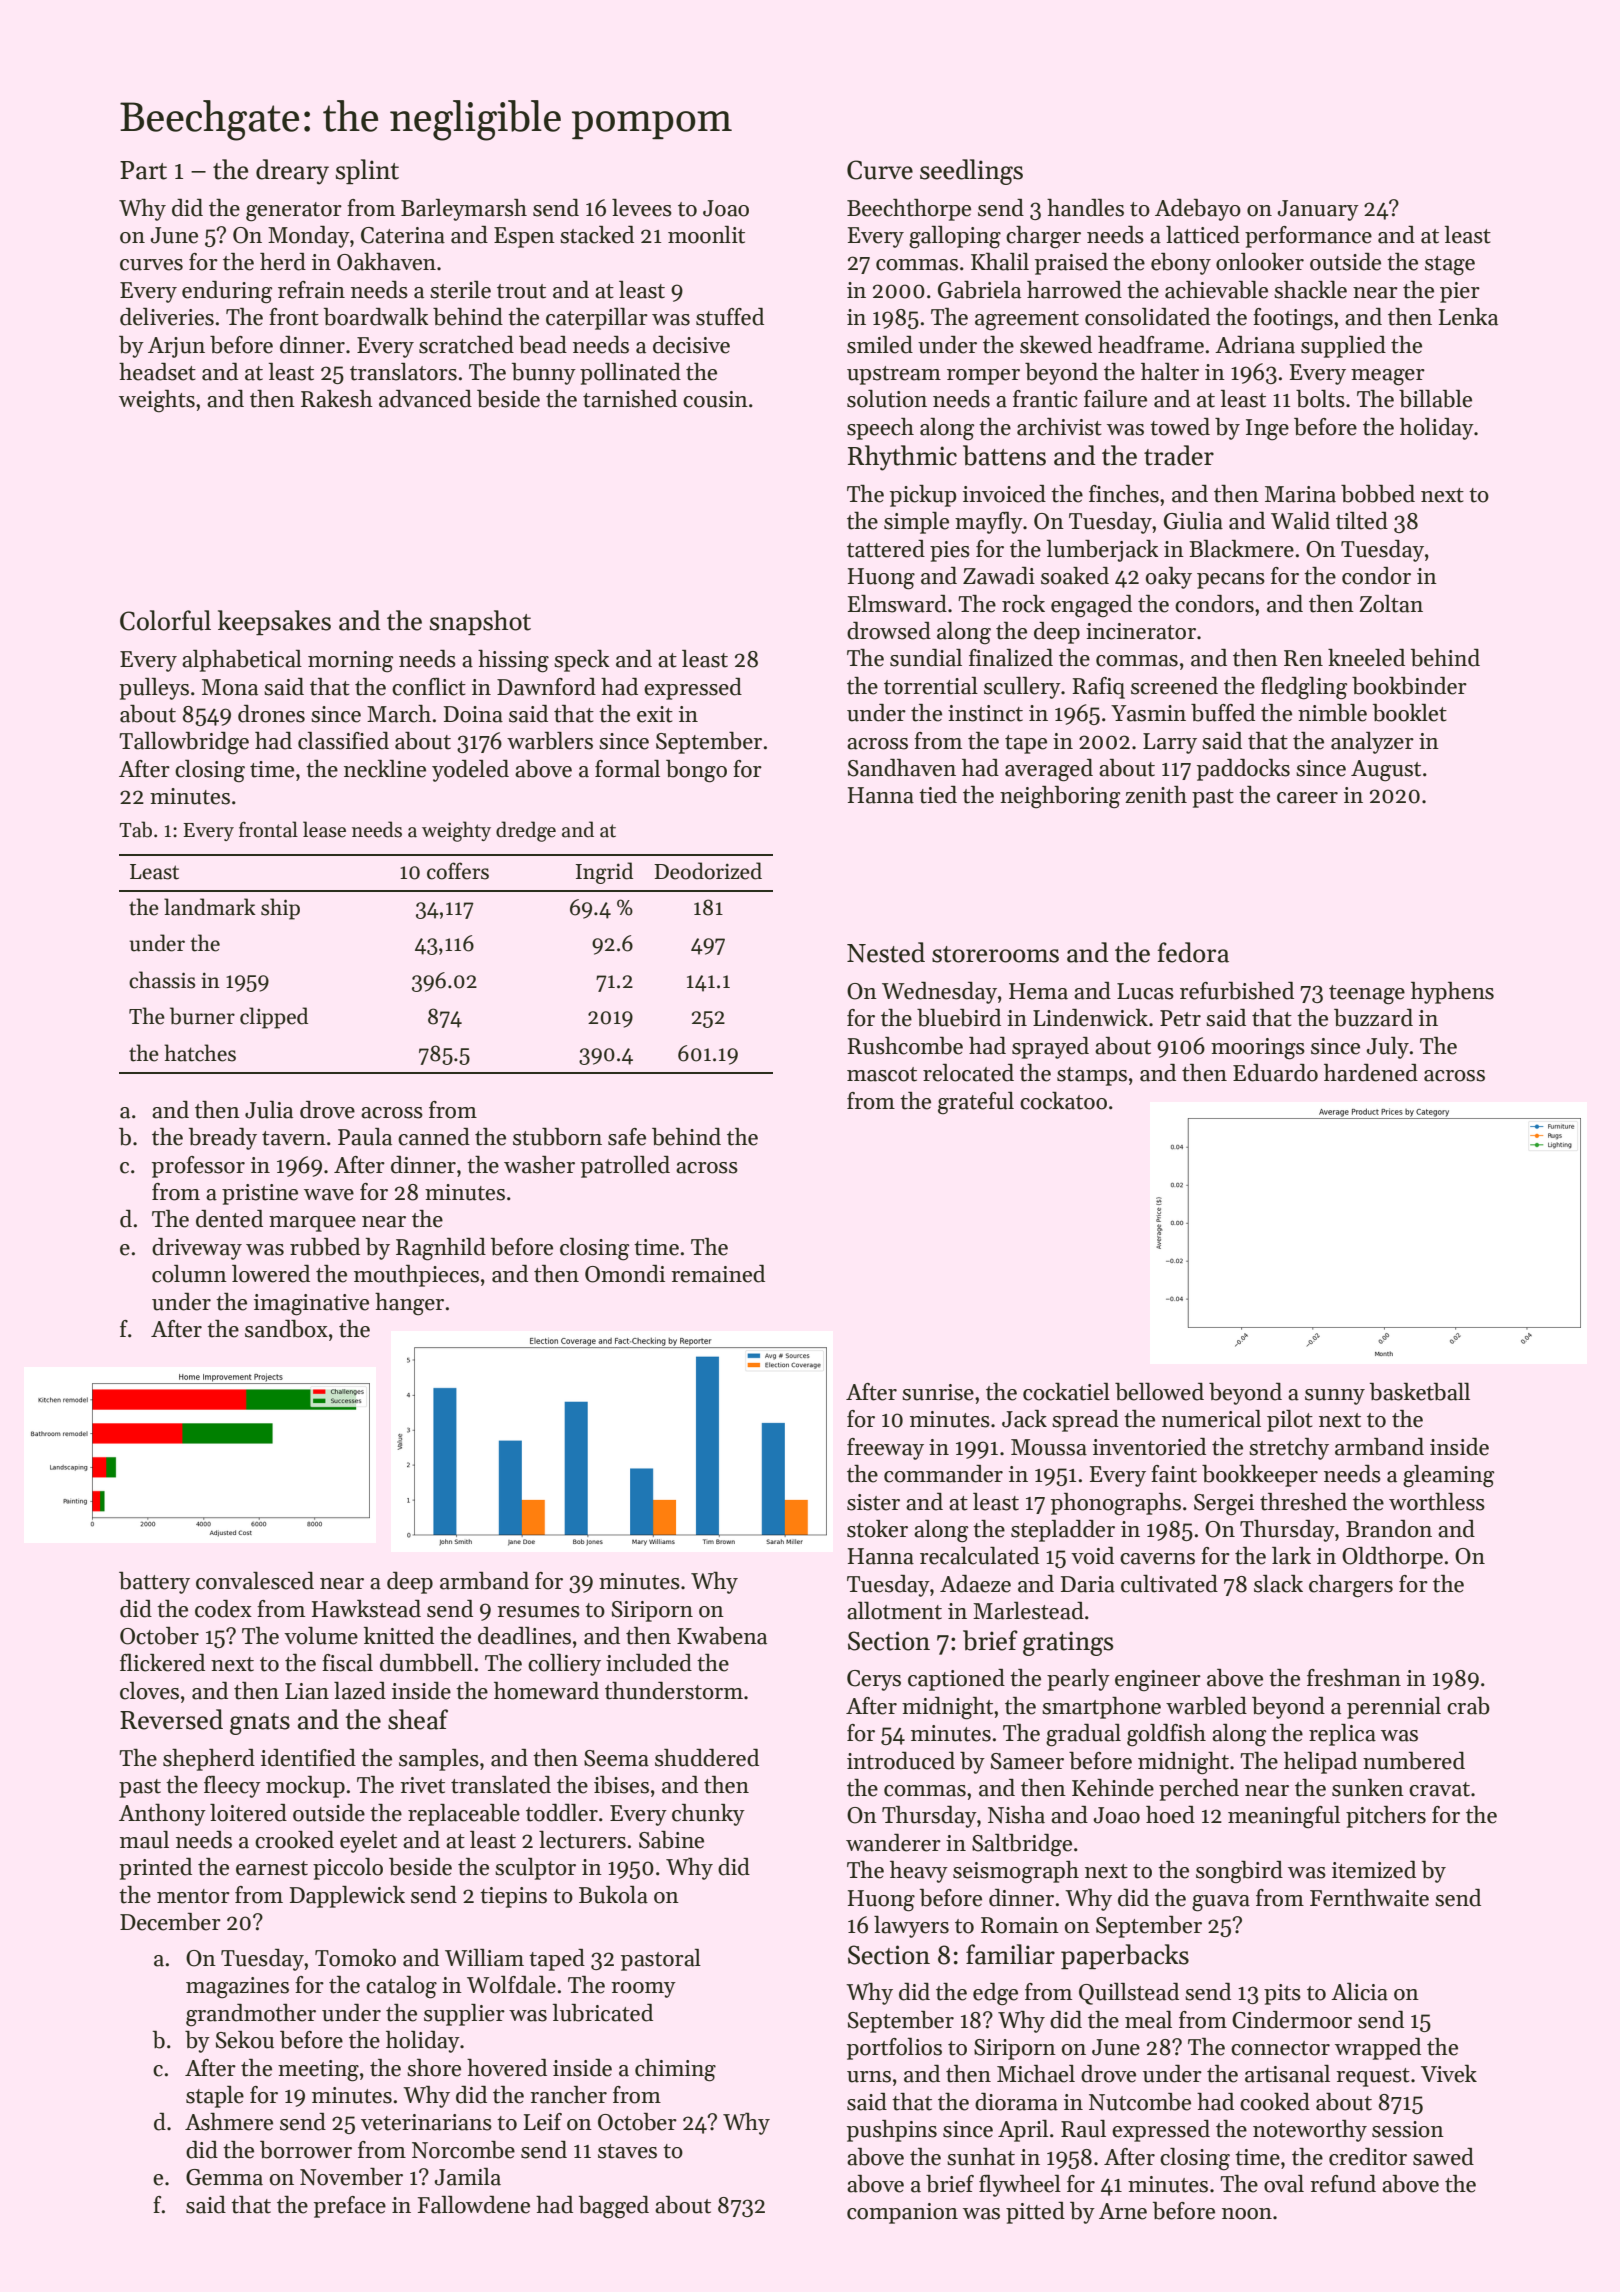 The height and width of the document is (2292, 1620). Describe the element at coordinates (909, 210) in the document. I see `Beechthorpe` at that location.
